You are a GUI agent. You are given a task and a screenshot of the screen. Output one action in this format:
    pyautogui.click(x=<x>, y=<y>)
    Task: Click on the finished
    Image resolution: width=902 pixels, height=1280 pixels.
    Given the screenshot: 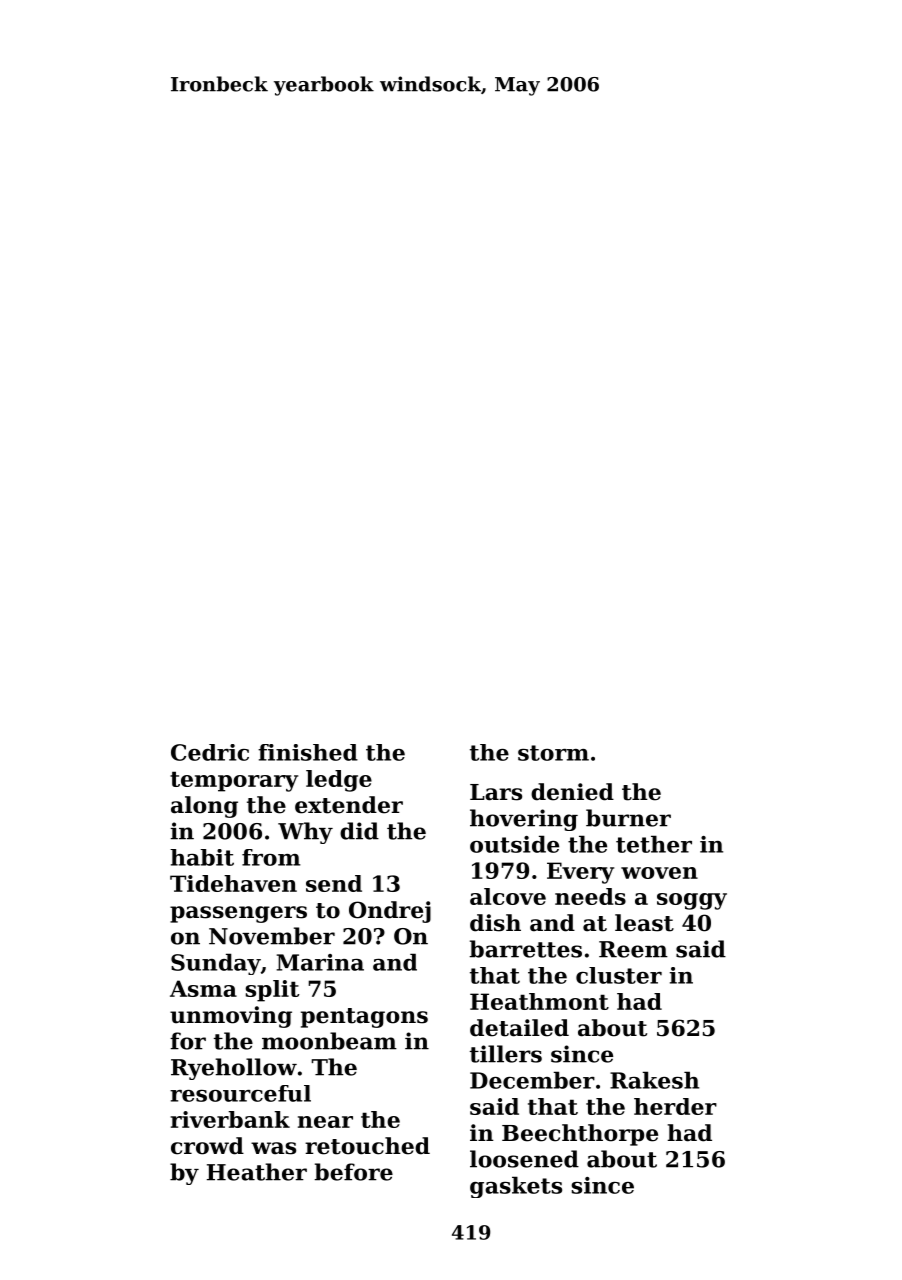 What is the action you would take?
    pyautogui.click(x=308, y=752)
